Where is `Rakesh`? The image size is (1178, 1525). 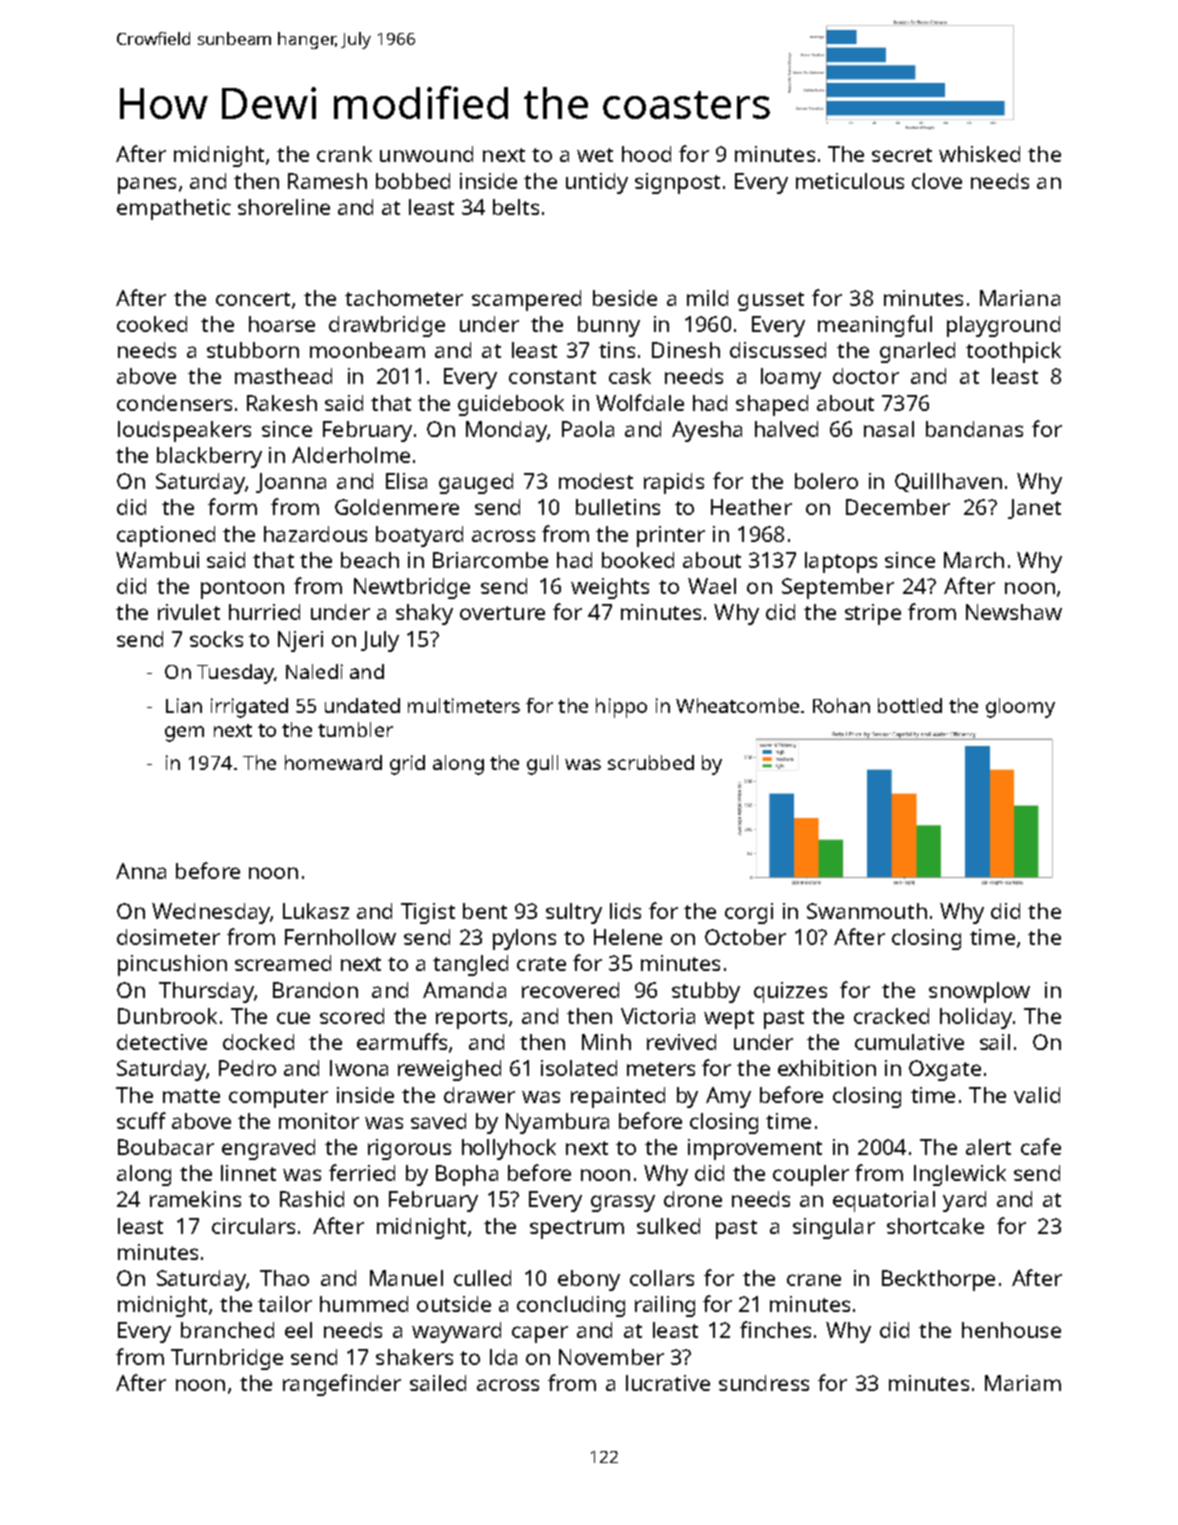
Rakesh is located at coordinates (282, 403).
